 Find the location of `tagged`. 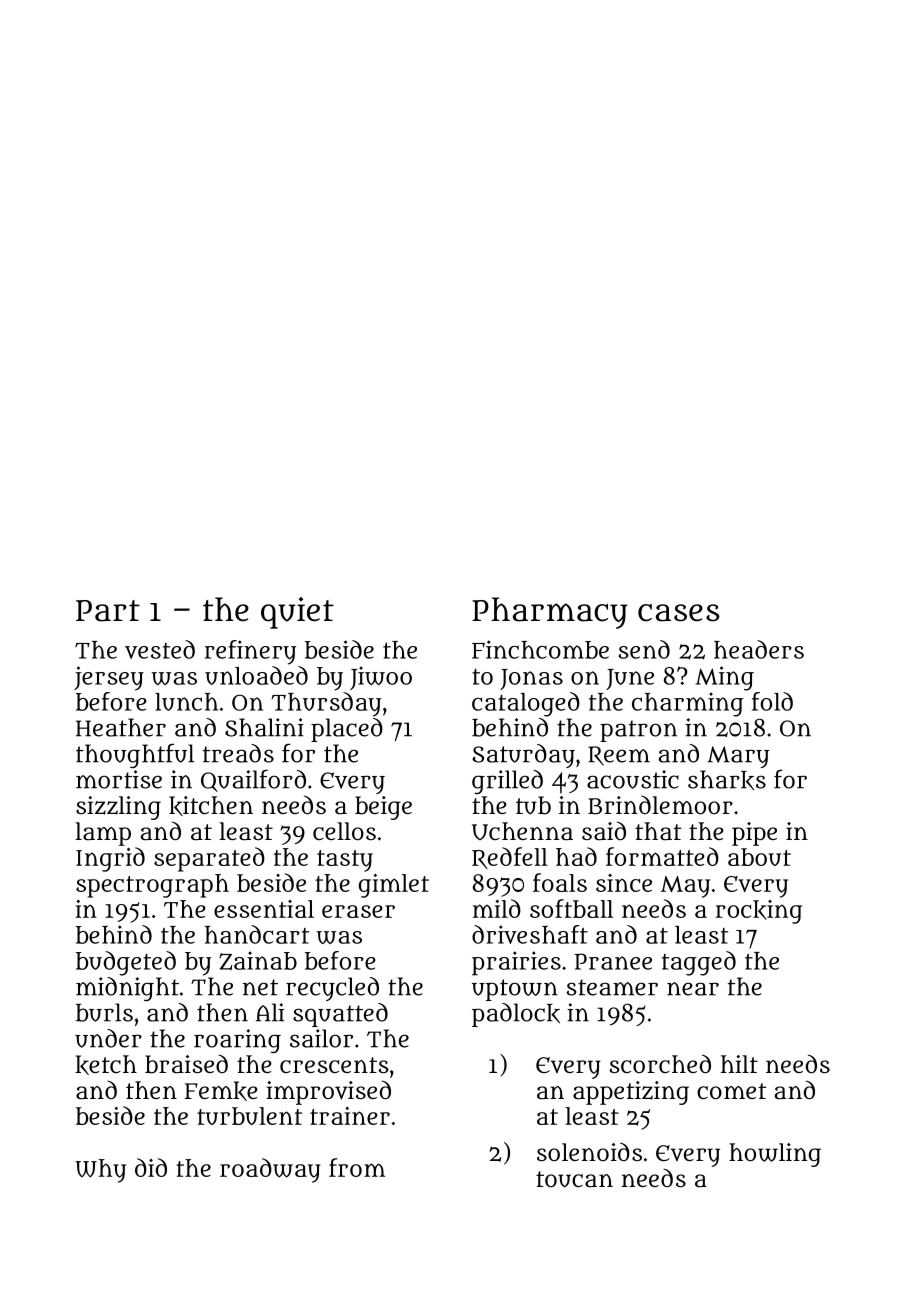

tagged is located at coordinates (699, 963).
